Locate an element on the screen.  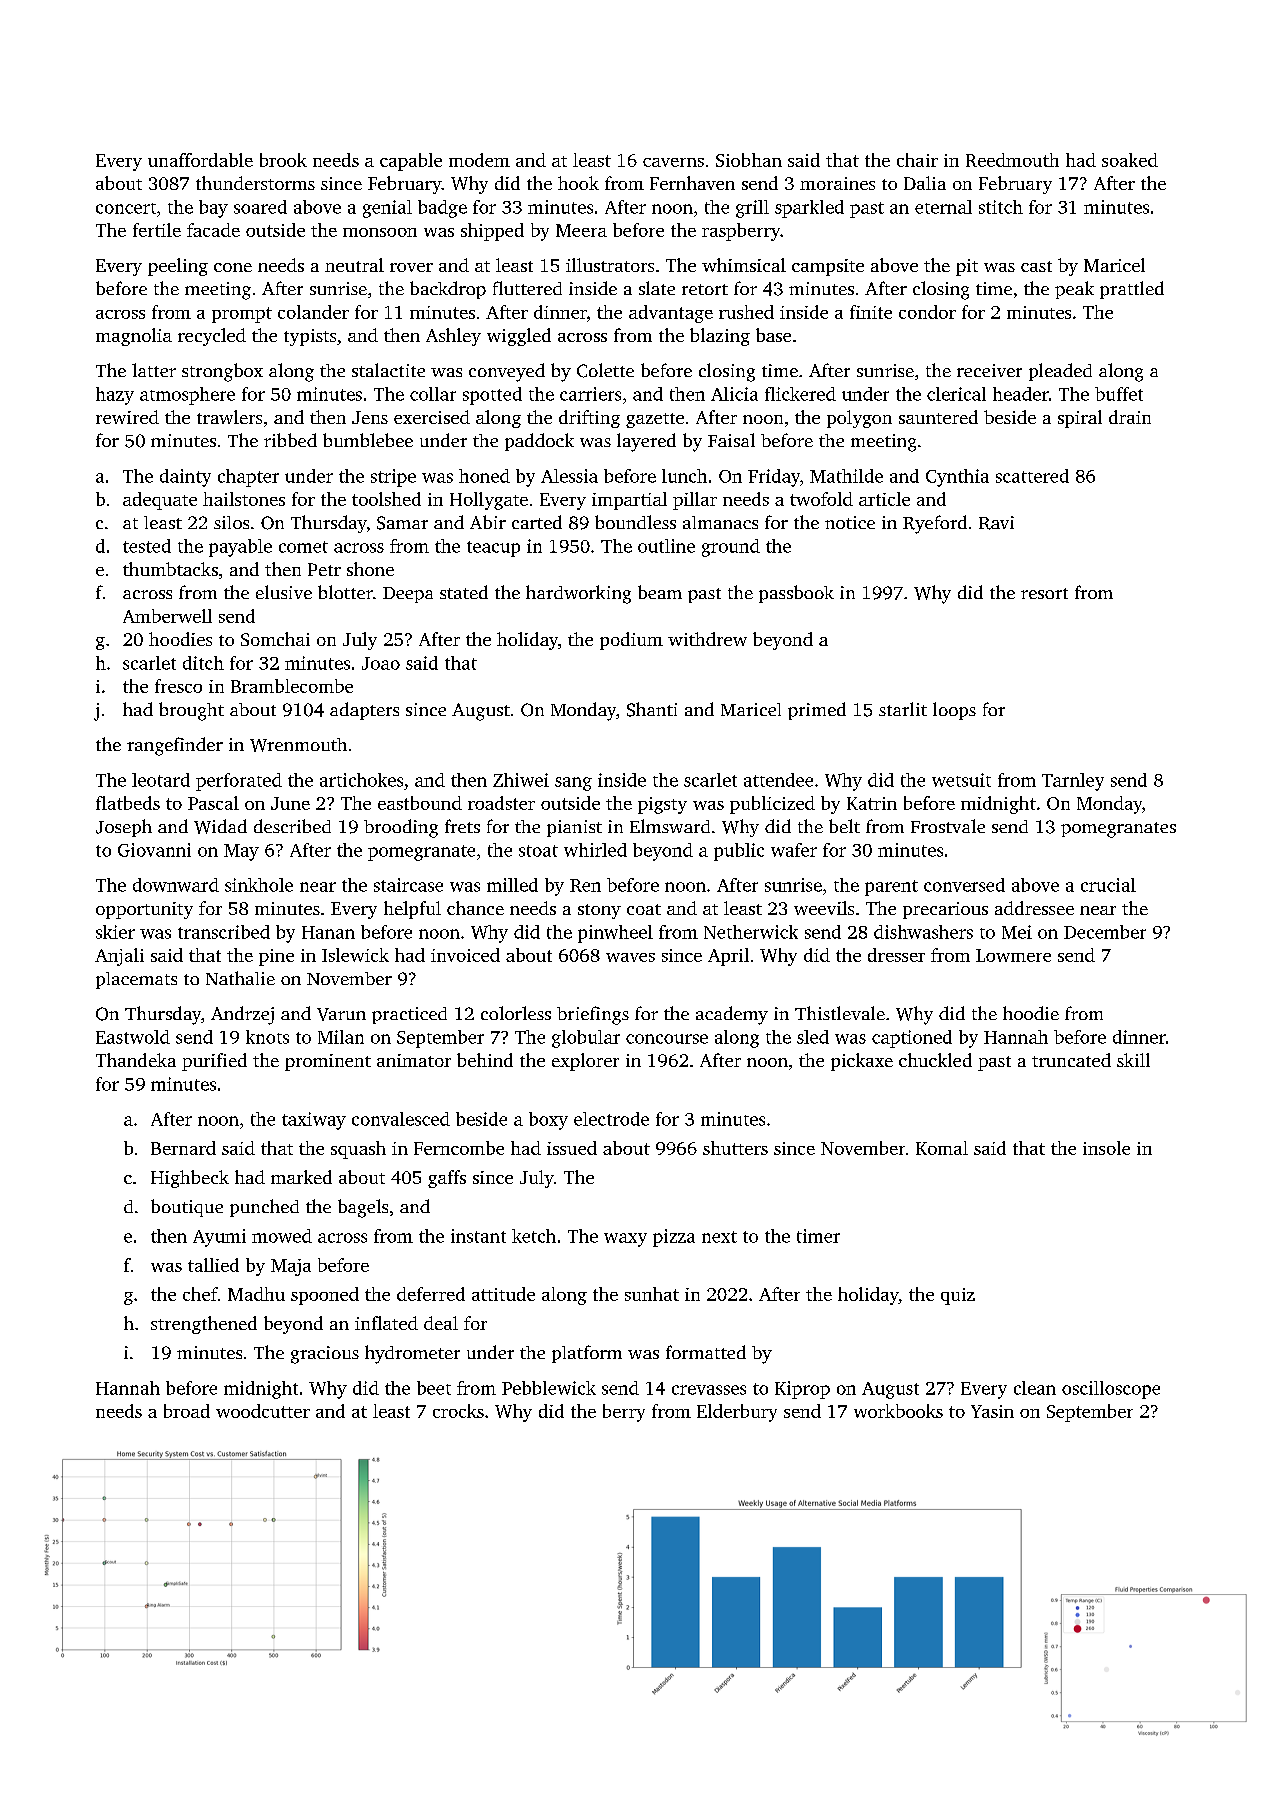
blazing is located at coordinates (720, 337).
